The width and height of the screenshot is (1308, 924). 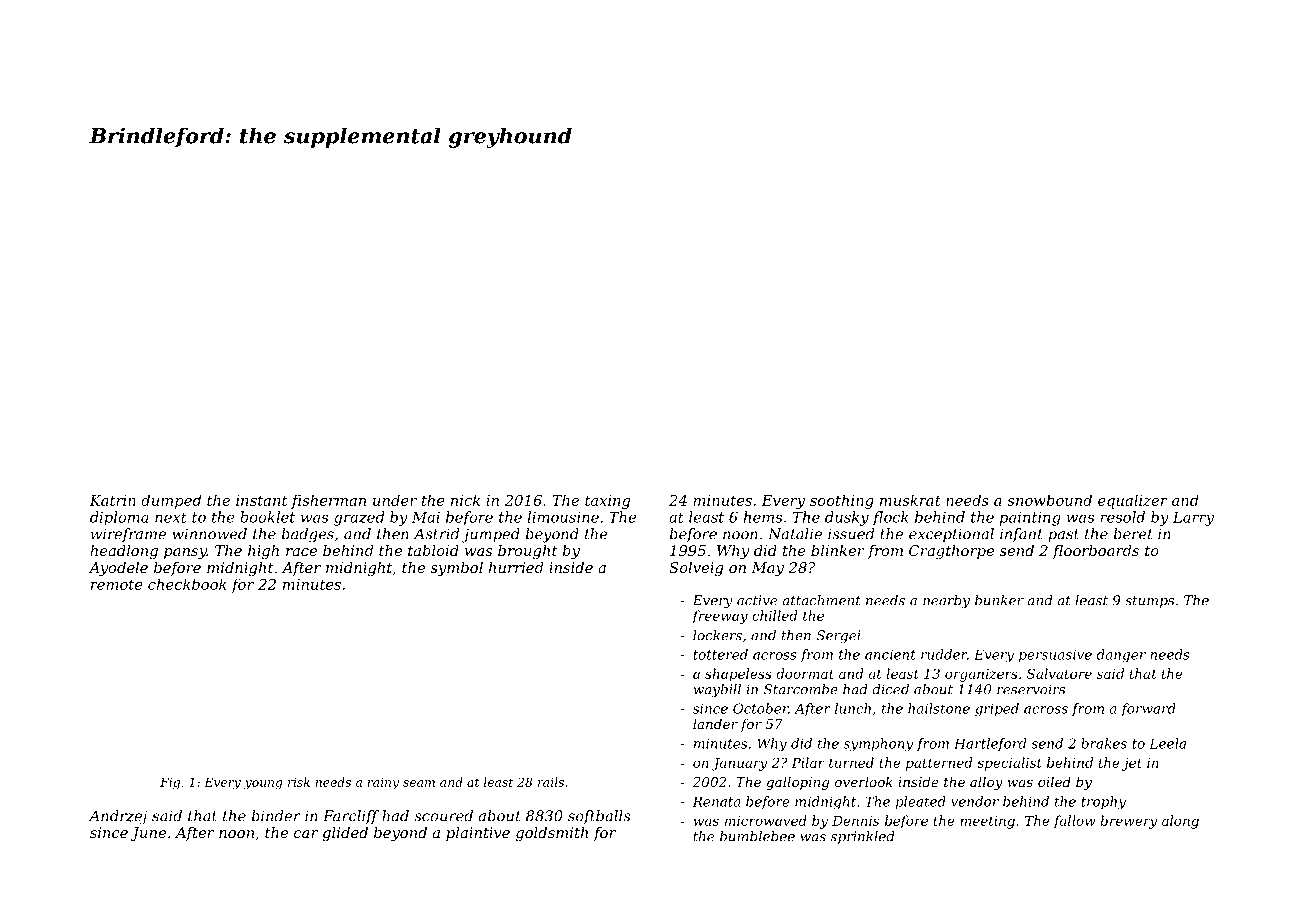 I want to click on forward, so click(x=1148, y=709).
